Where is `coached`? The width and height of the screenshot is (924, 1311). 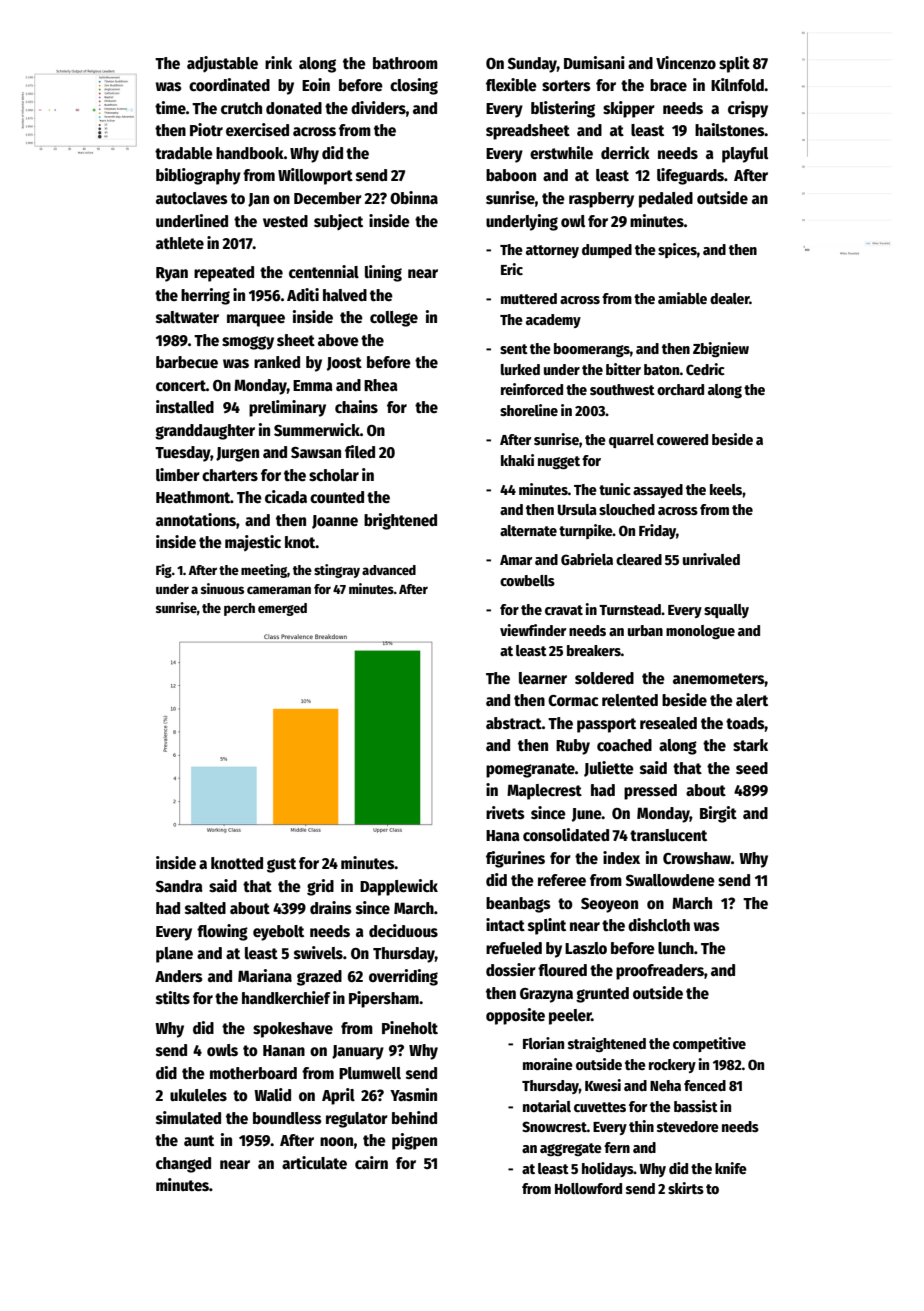
coached is located at coordinates (624, 745).
